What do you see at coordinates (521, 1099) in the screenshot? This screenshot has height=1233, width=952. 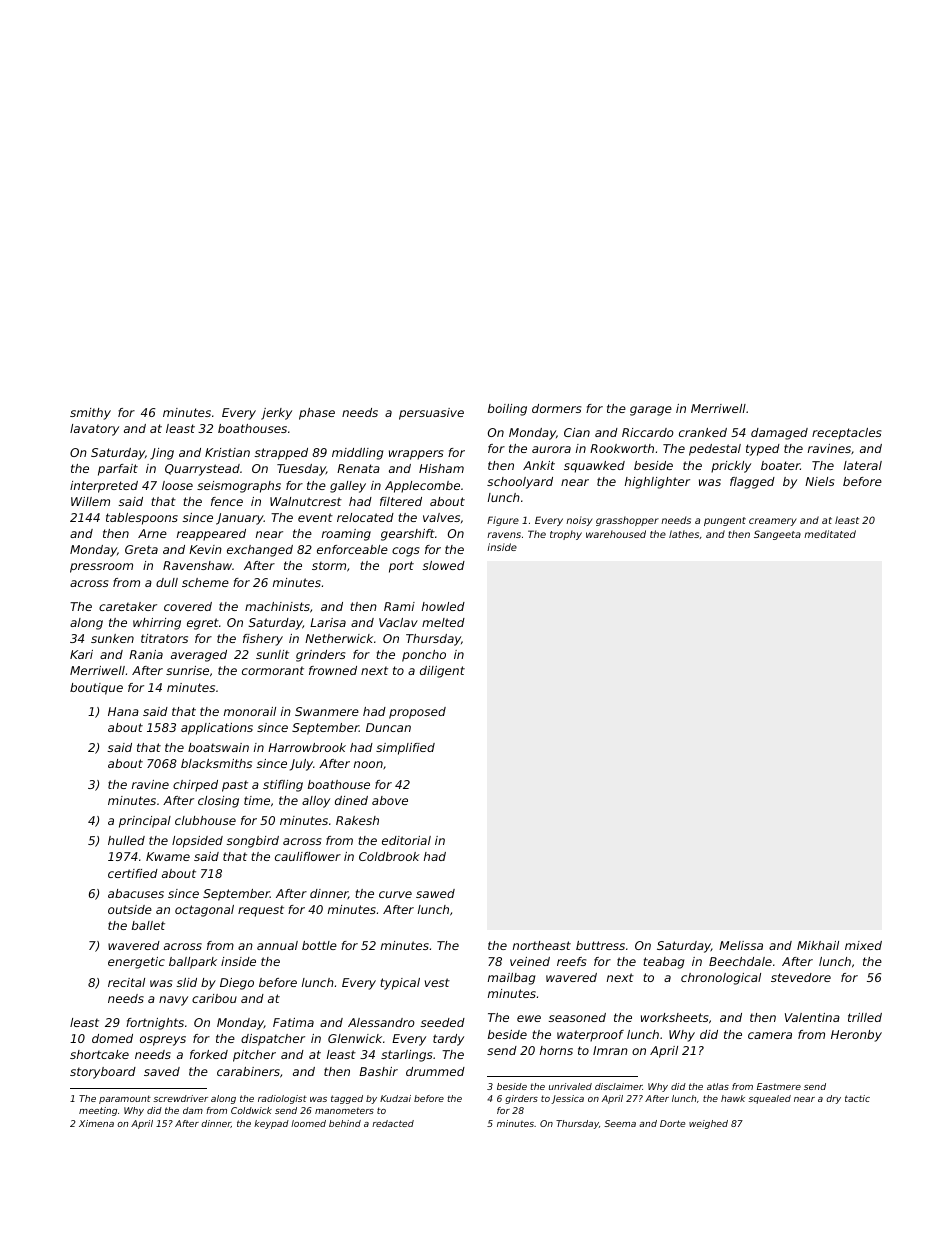 I see `girders` at bounding box center [521, 1099].
